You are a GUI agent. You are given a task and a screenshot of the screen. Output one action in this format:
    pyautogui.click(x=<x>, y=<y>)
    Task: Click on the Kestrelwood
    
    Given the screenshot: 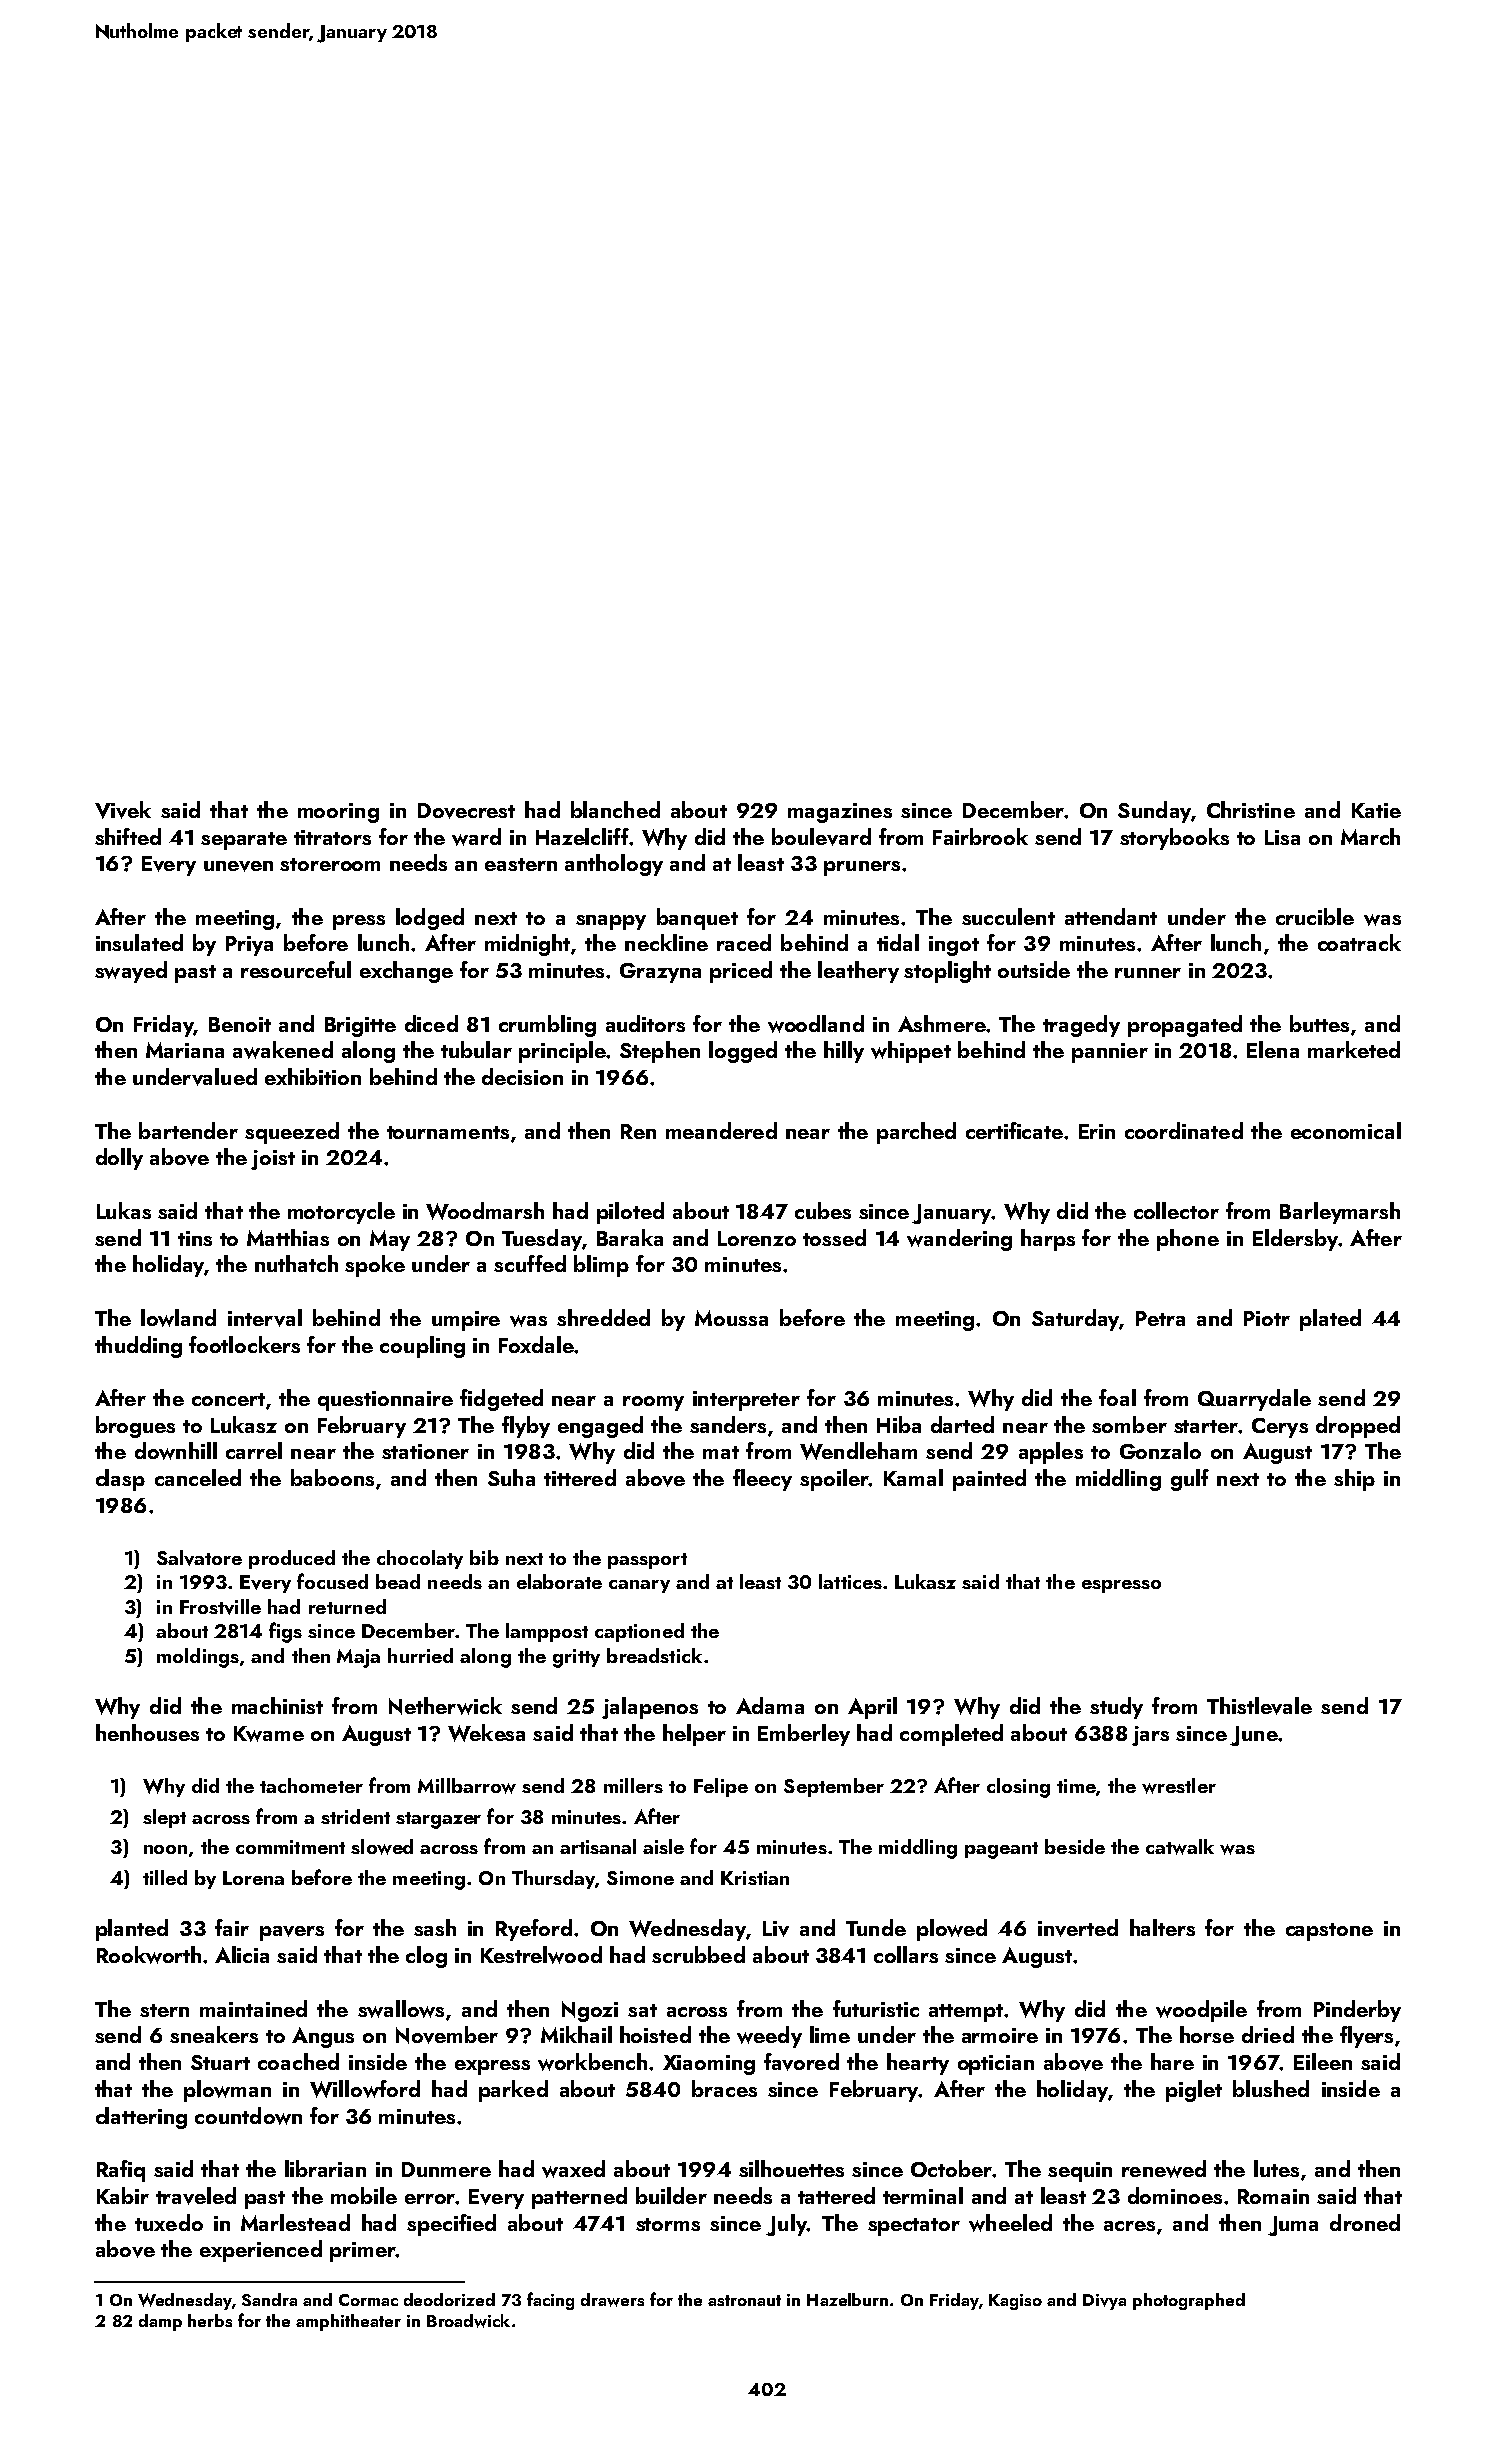 What is the action you would take?
    pyautogui.click(x=541, y=1955)
